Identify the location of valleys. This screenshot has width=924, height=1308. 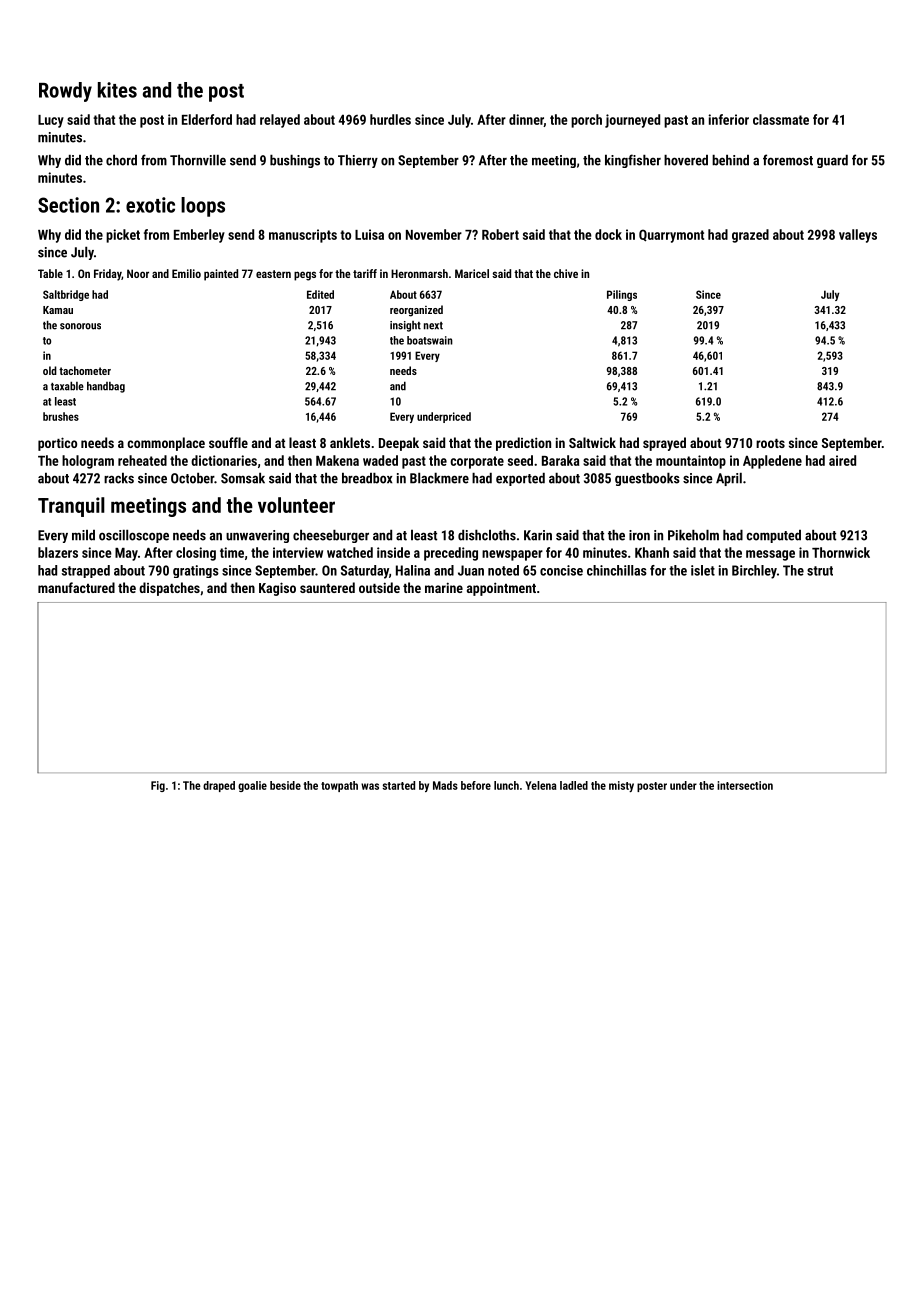
(858, 236).
